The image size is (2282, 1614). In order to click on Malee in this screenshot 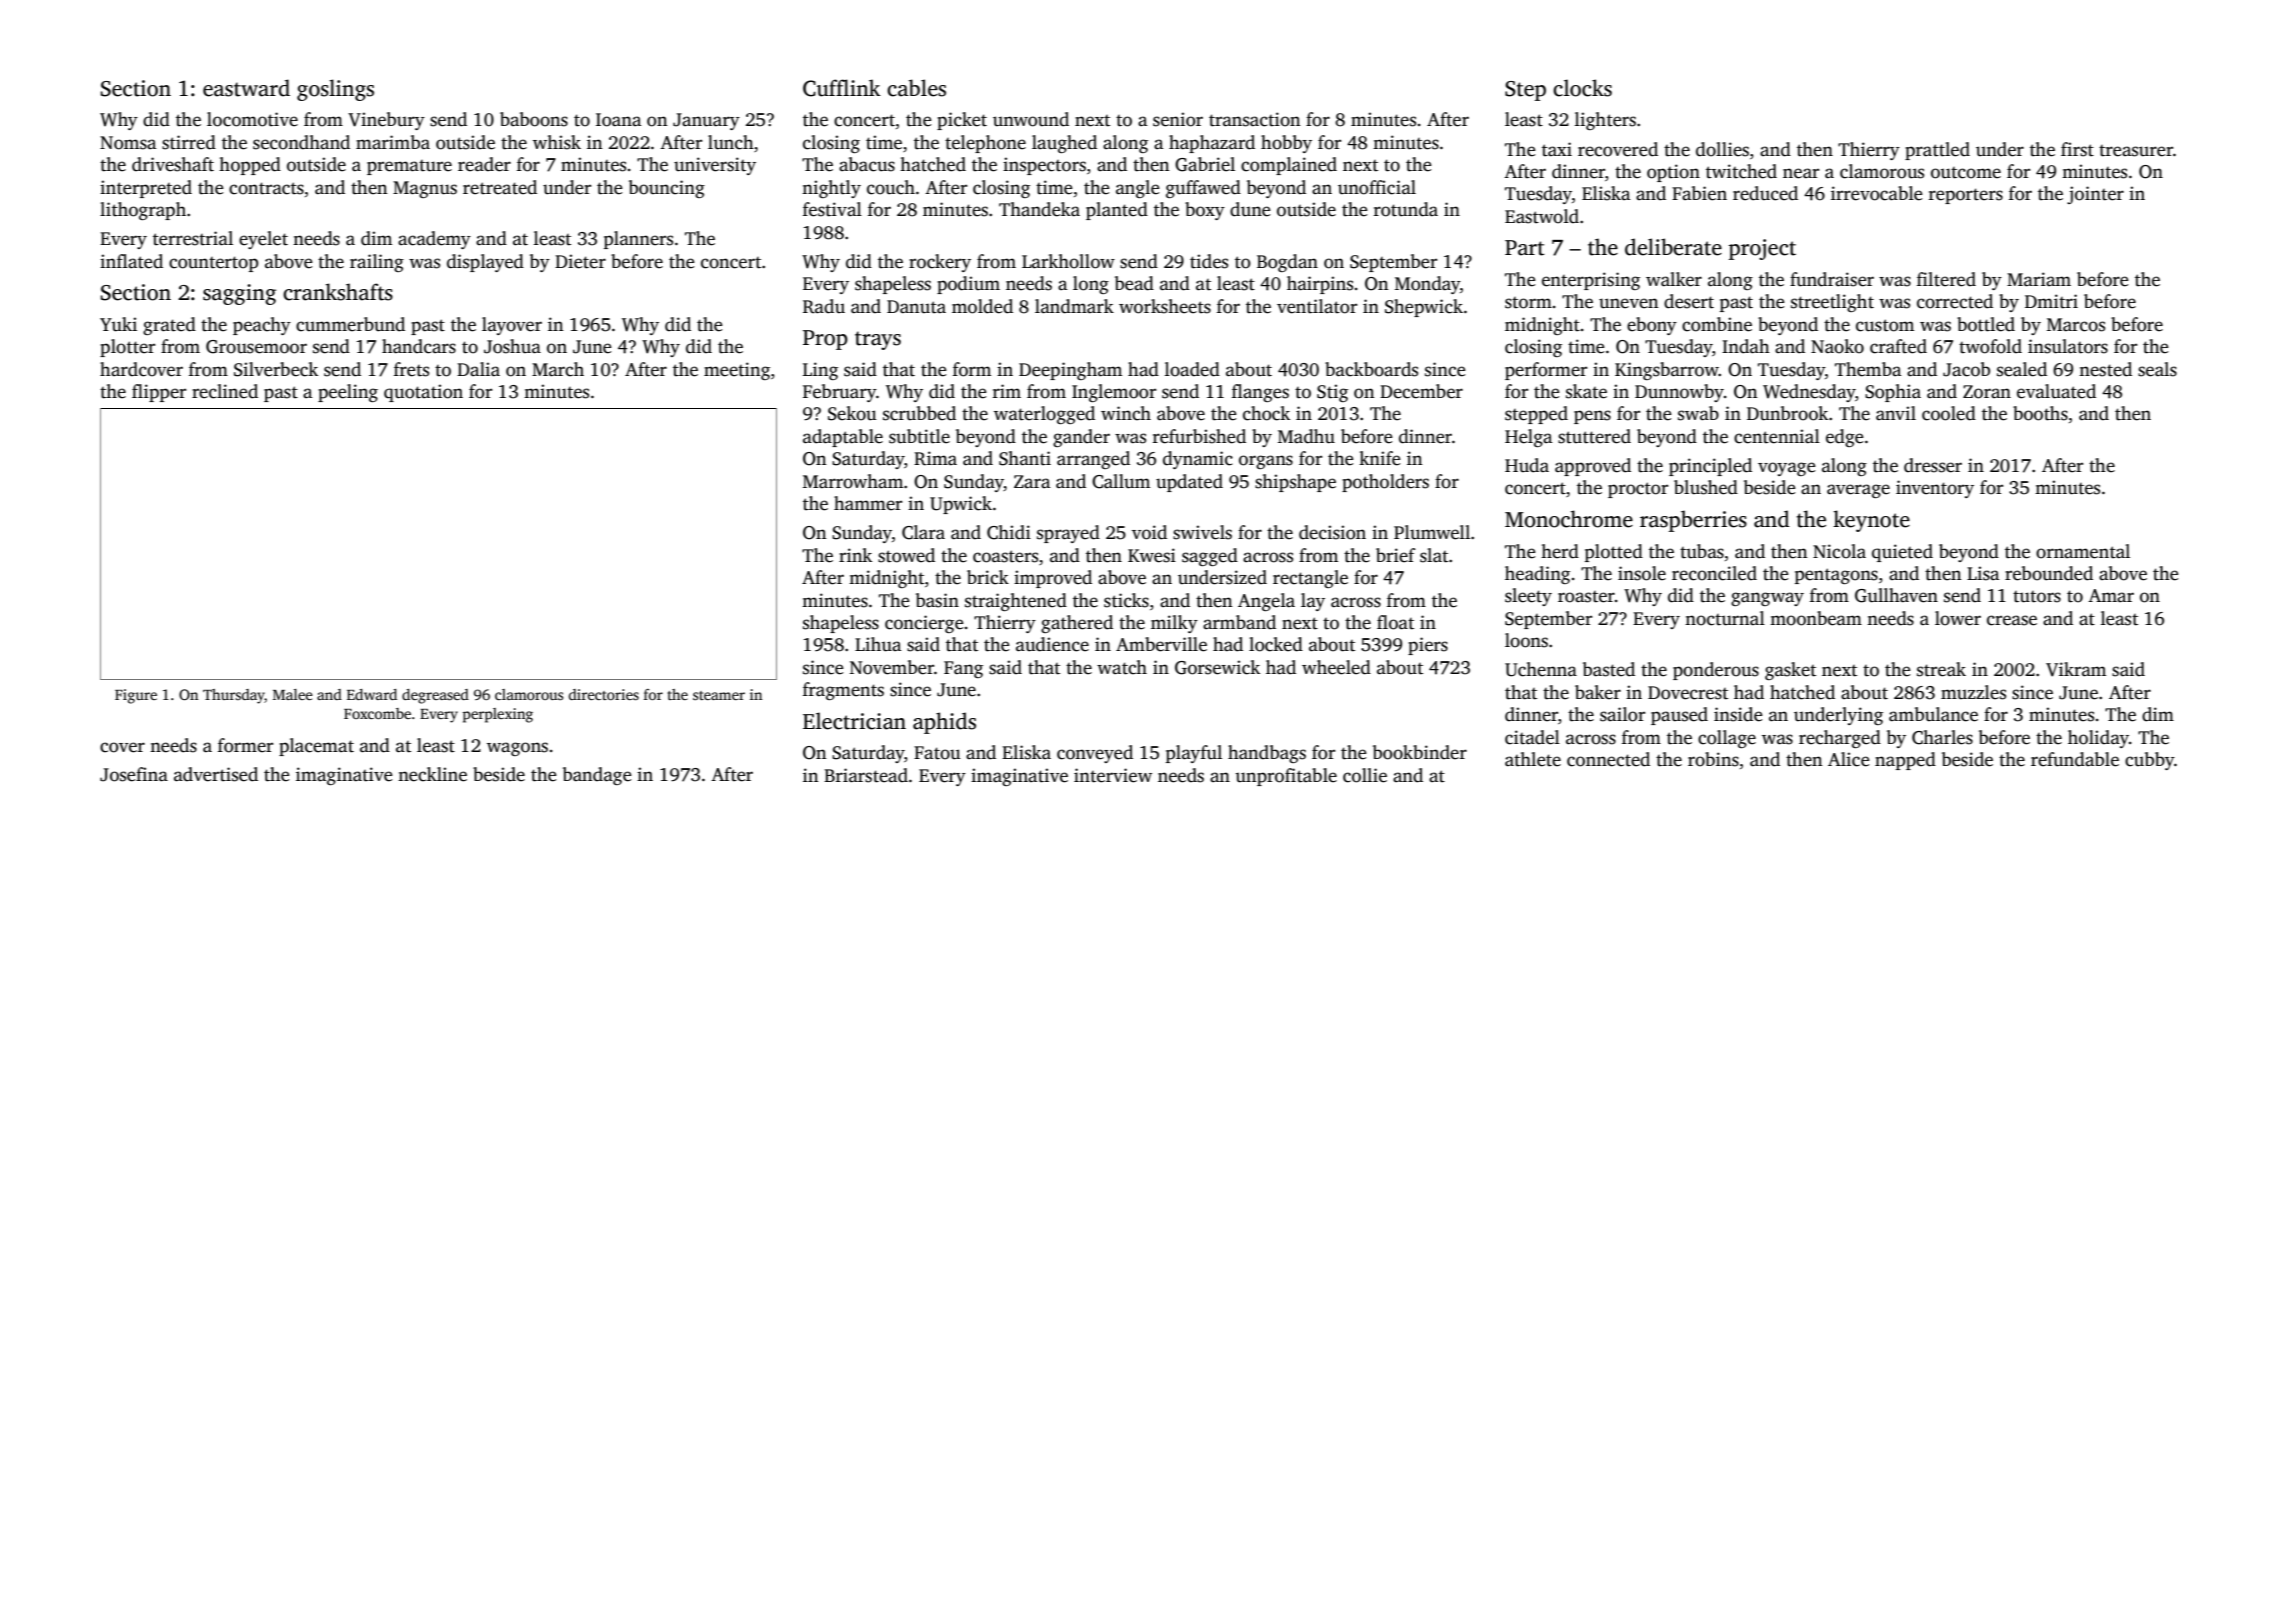, I will do `click(293, 694)`.
